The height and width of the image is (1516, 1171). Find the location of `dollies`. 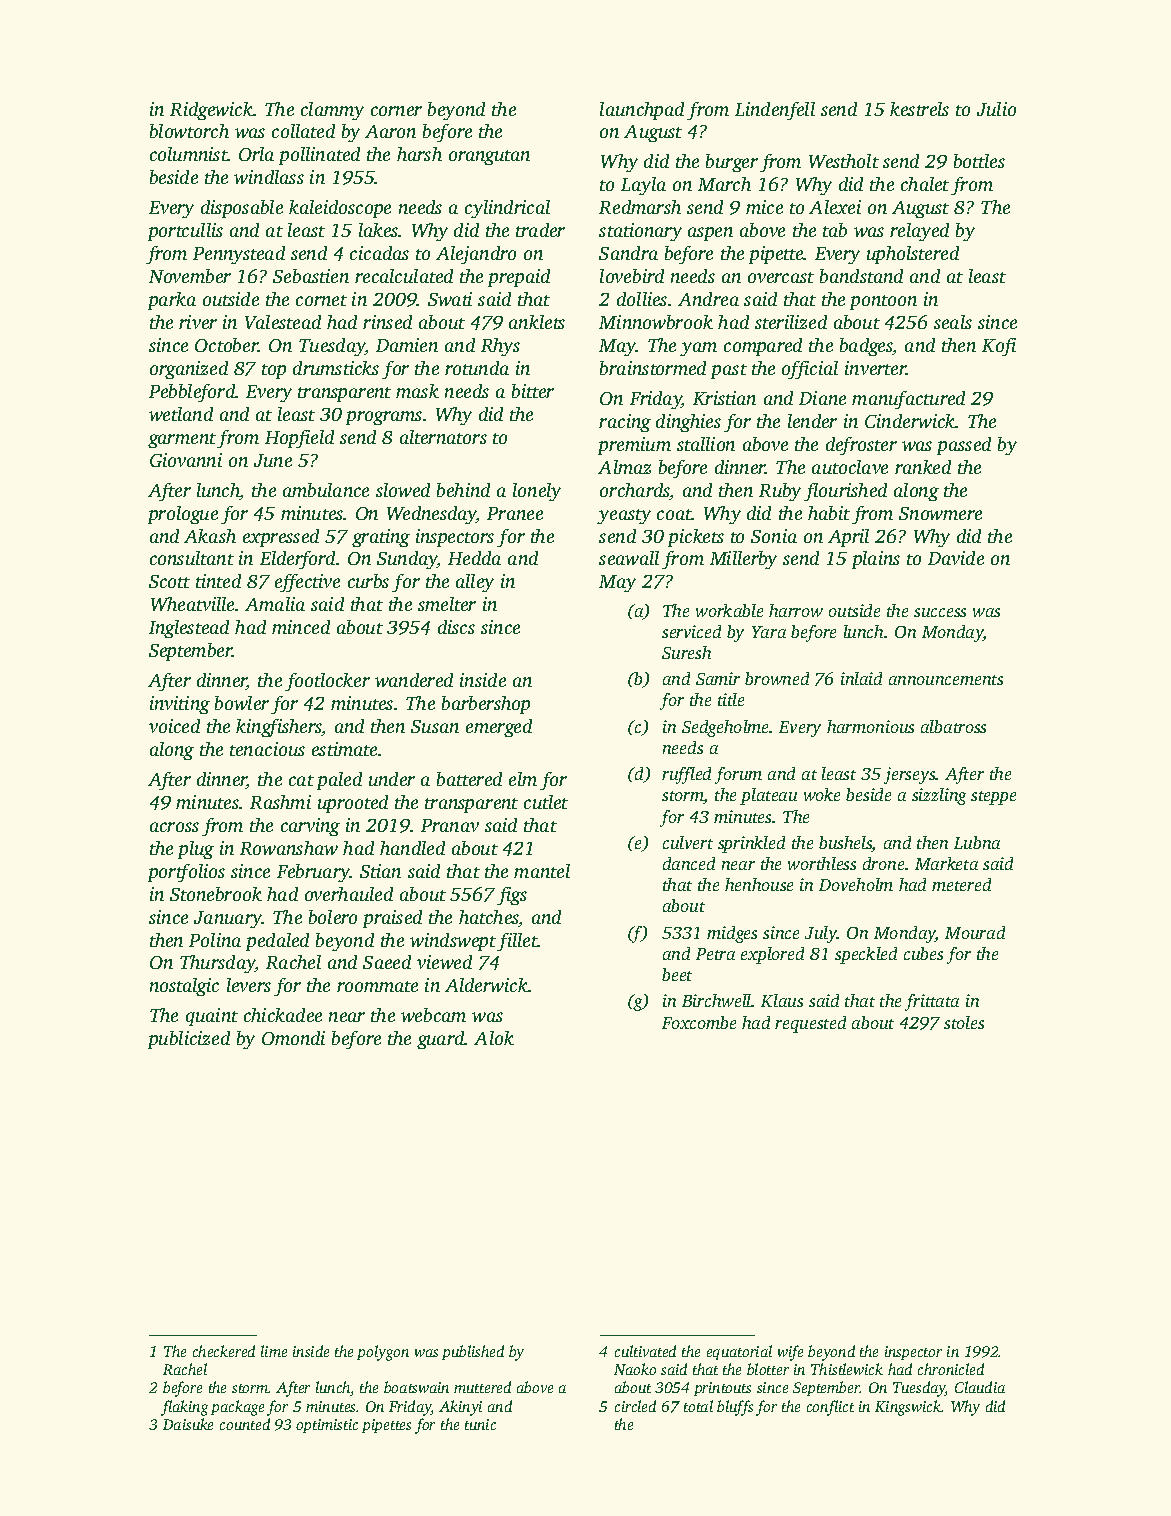

dollies is located at coordinates (642, 299).
